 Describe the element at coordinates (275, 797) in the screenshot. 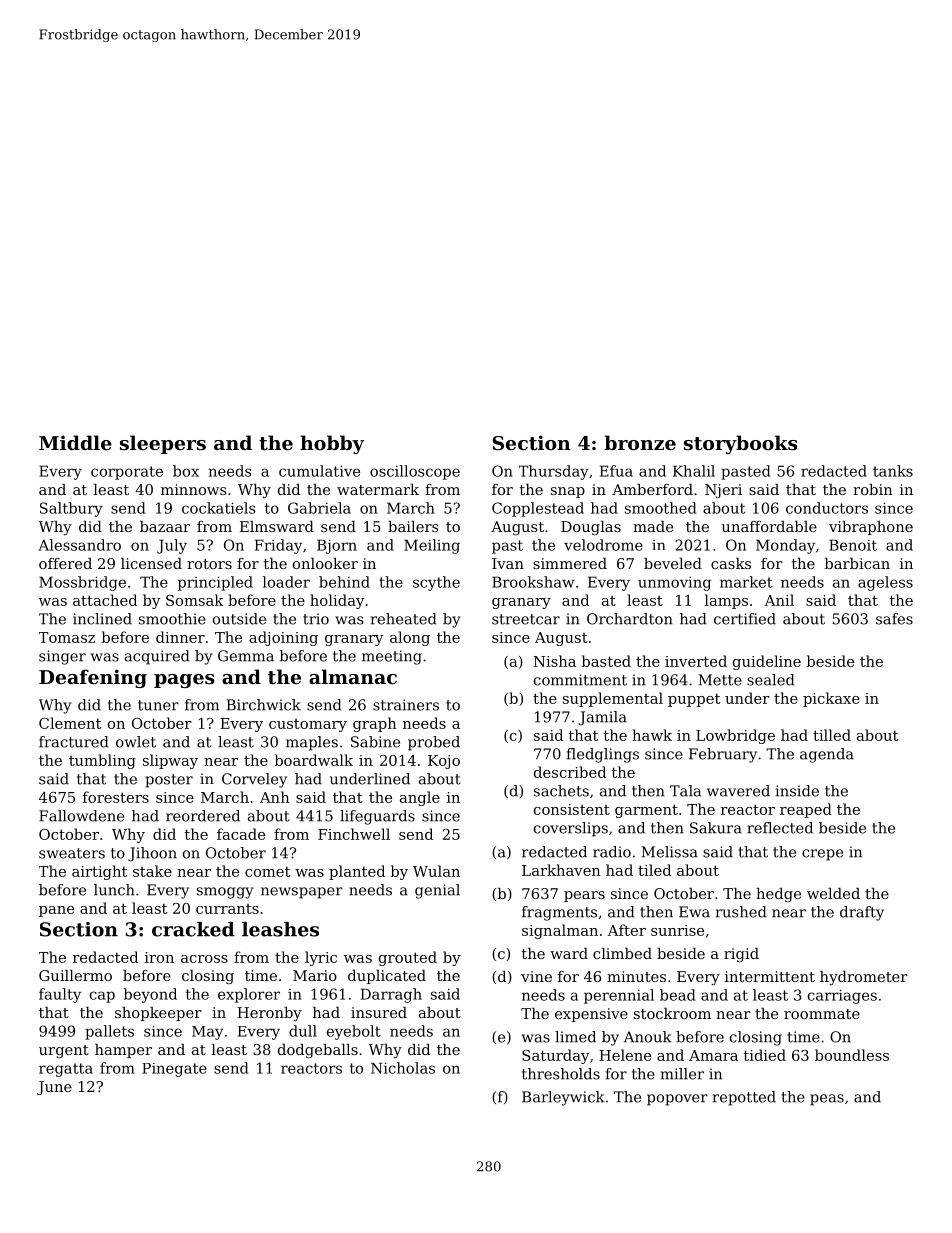

I see `Anh` at that location.
